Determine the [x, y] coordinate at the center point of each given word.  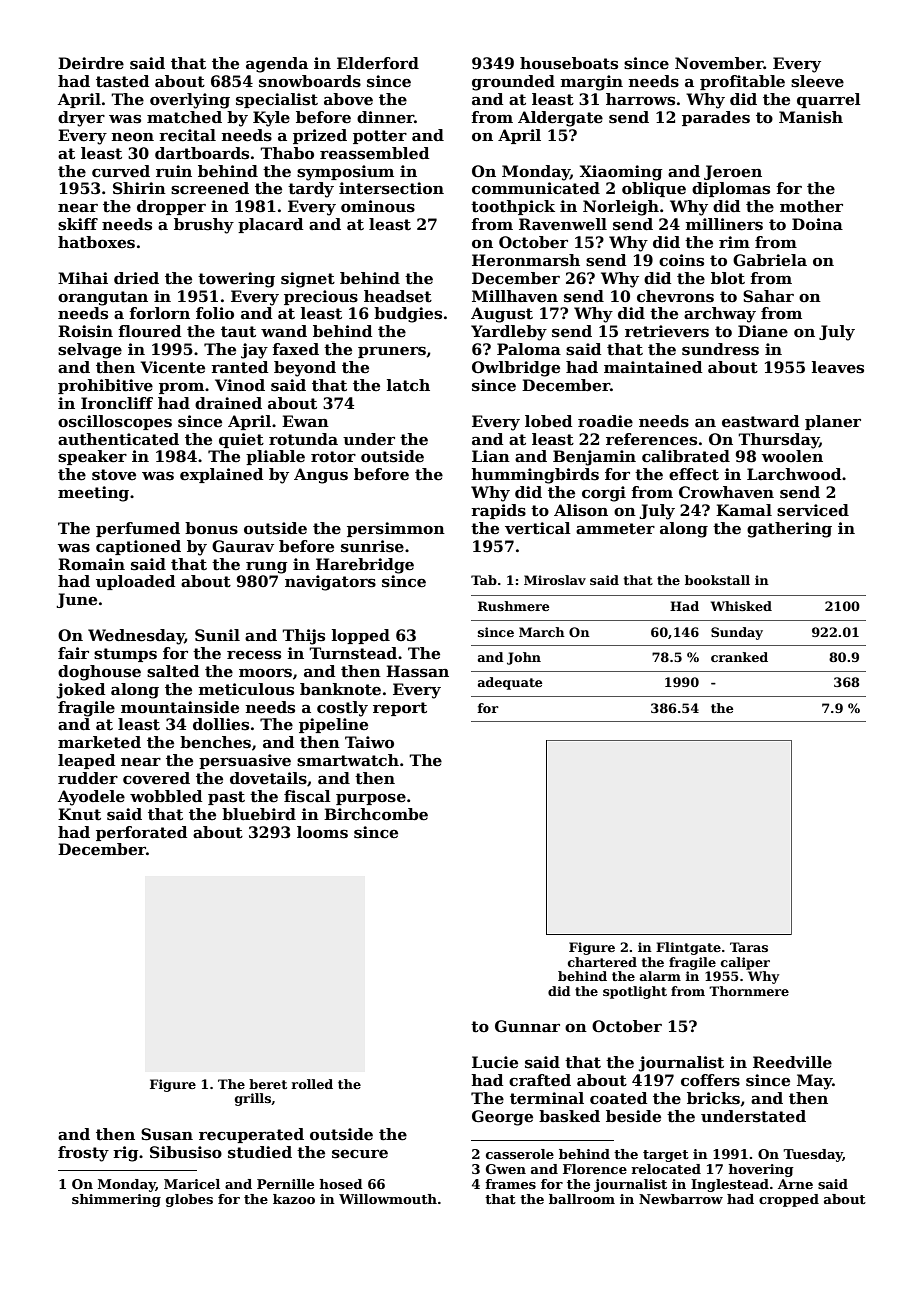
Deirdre [91, 63]
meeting [93, 494]
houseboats [569, 63]
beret [268, 1084]
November [719, 63]
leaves [838, 367]
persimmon [396, 529]
